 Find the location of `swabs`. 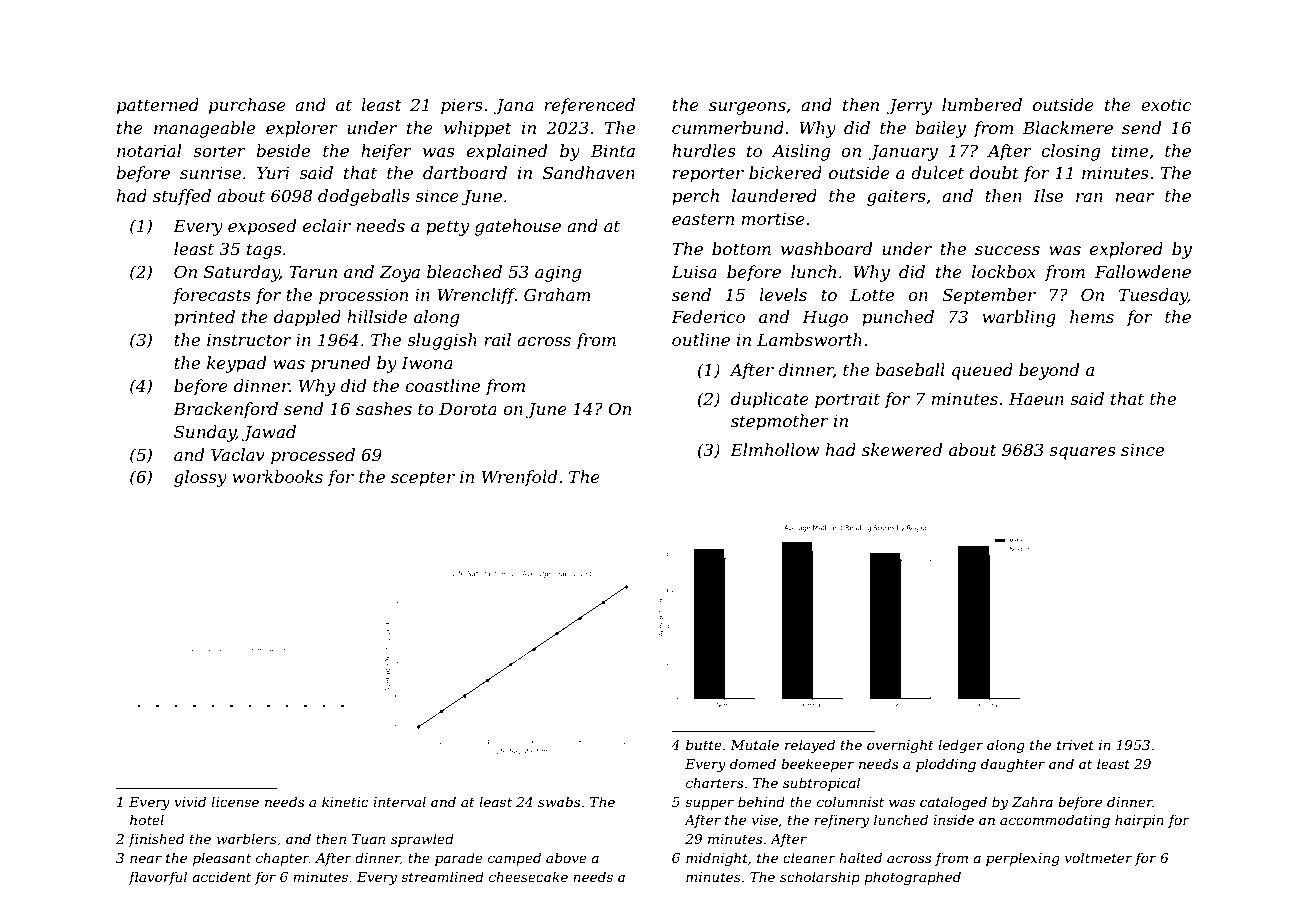

swabs is located at coordinates (559, 801).
